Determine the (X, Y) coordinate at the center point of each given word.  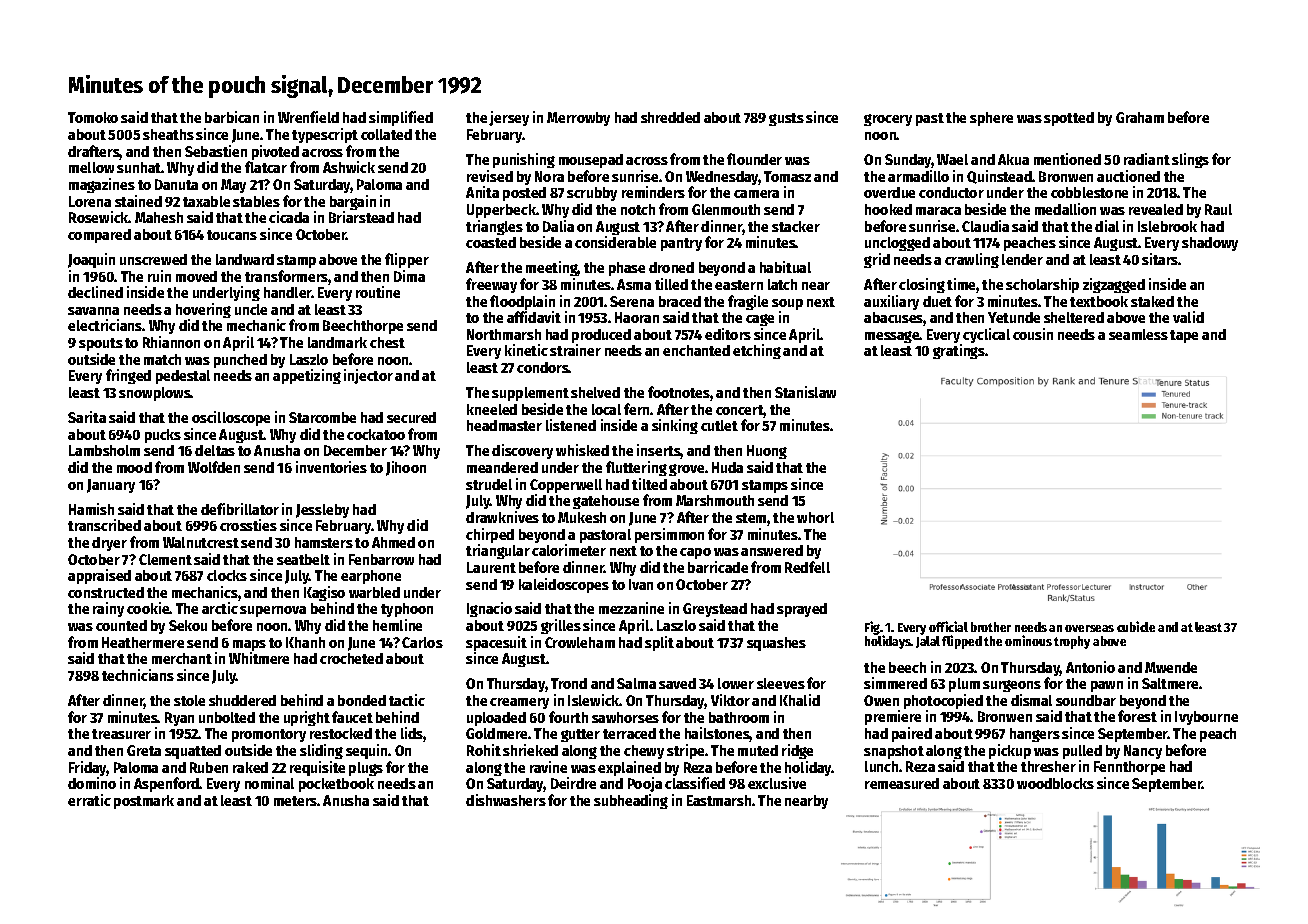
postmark (144, 802)
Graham (1140, 117)
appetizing (307, 376)
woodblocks (1055, 783)
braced (680, 301)
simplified (401, 118)
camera (756, 194)
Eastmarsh (719, 800)
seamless (1138, 334)
